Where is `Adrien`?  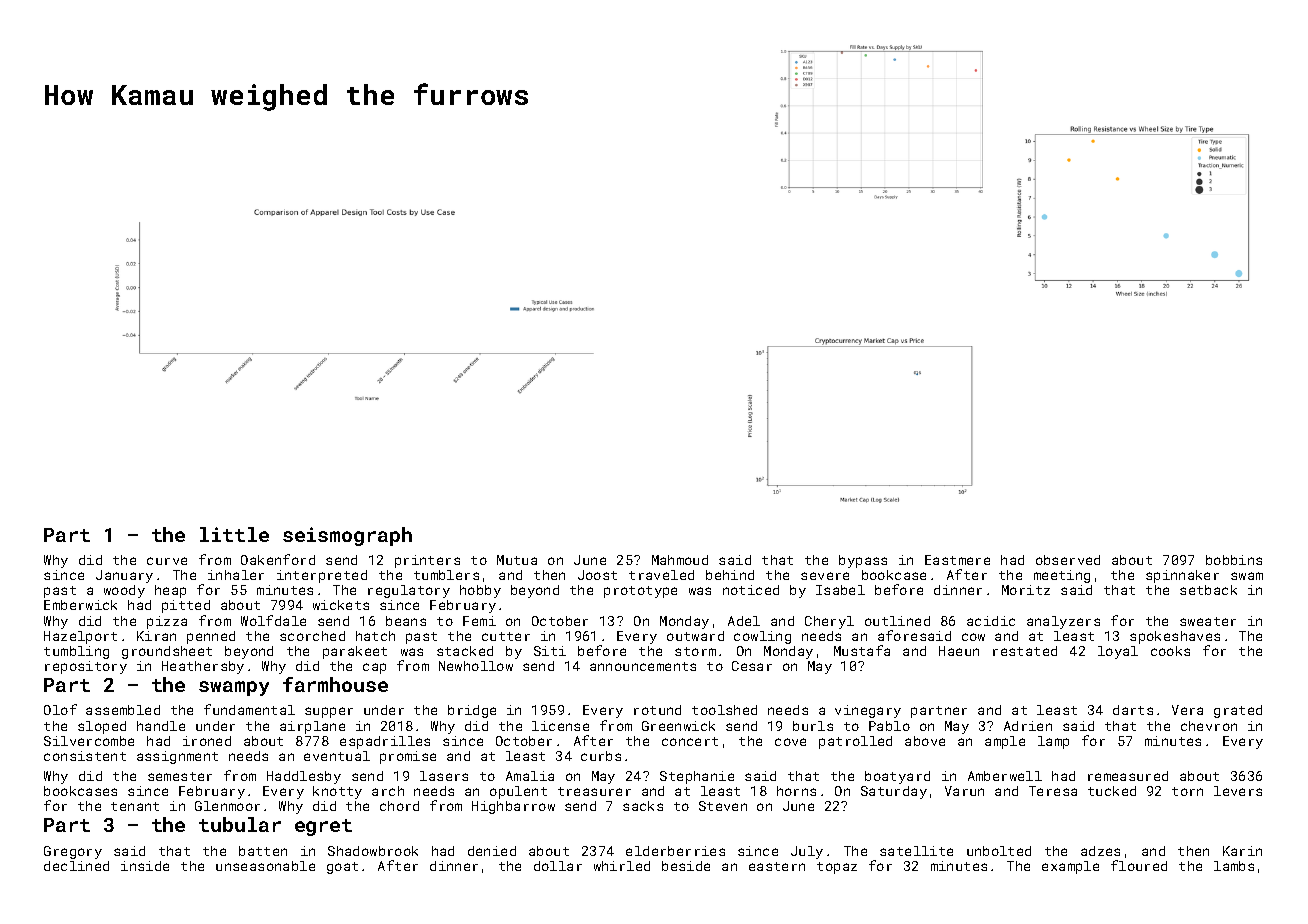
Adrien is located at coordinates (1028, 726).
